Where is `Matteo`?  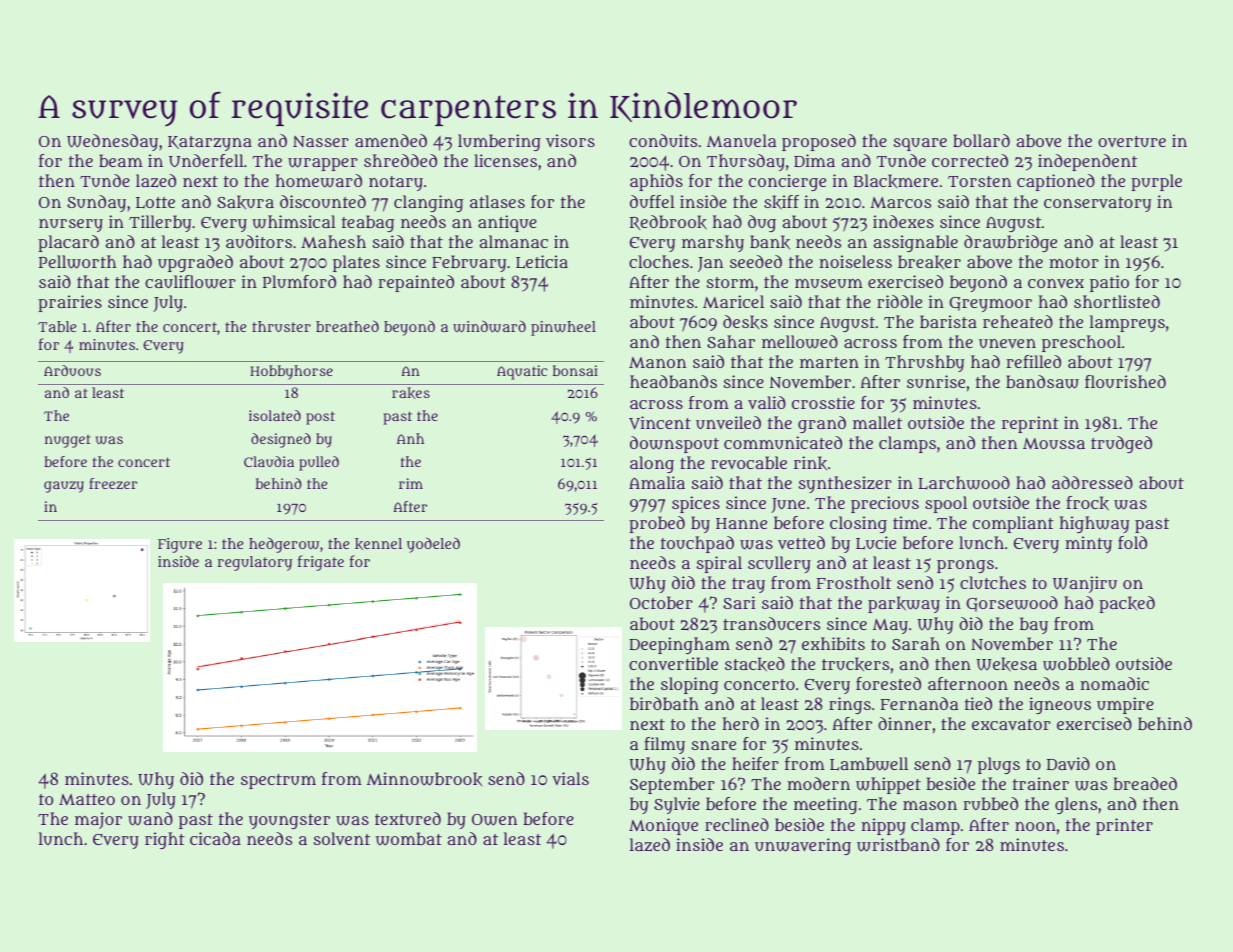
Matteo is located at coordinates (87, 799).
